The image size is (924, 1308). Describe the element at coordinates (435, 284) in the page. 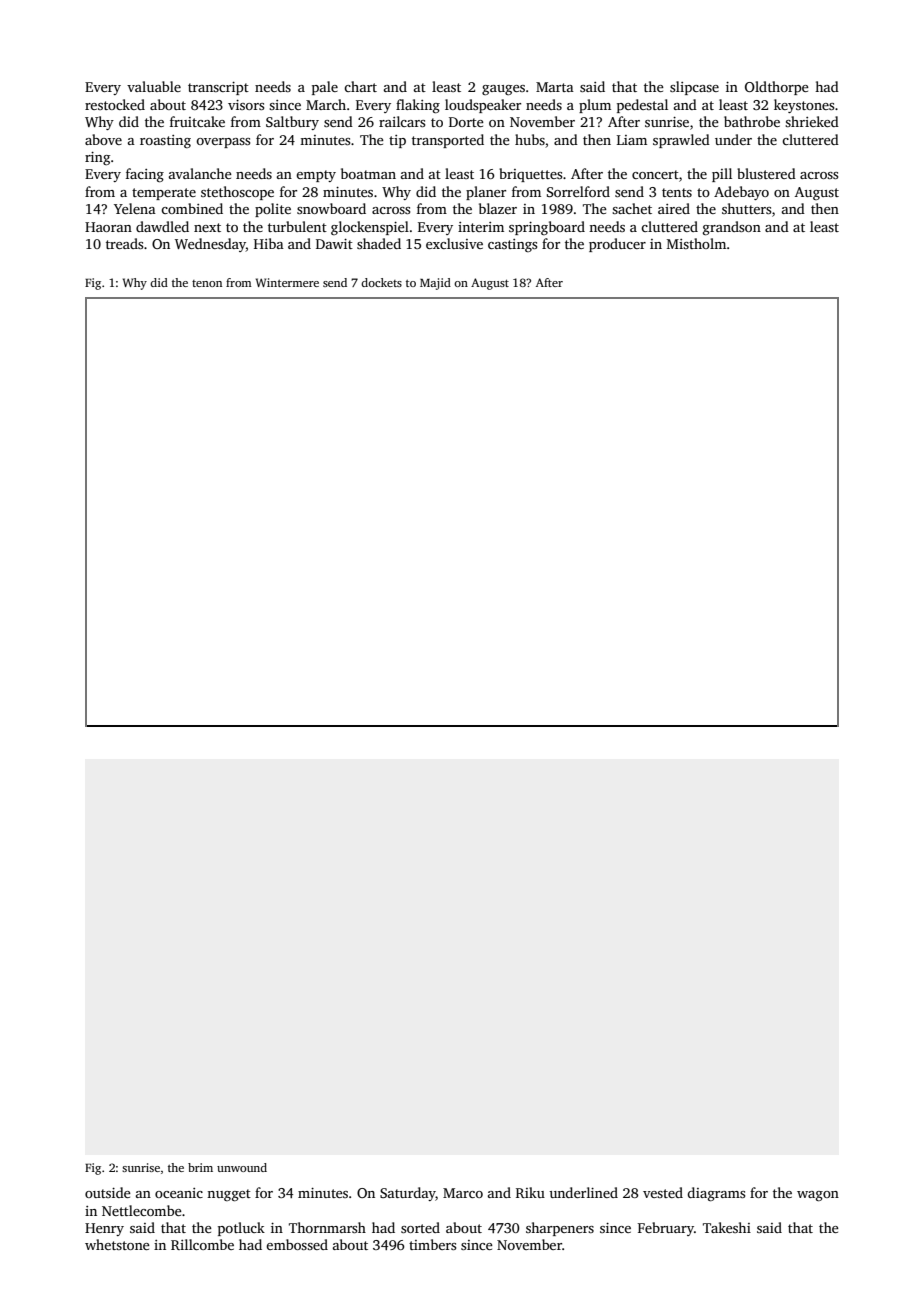

I see `Majid` at that location.
